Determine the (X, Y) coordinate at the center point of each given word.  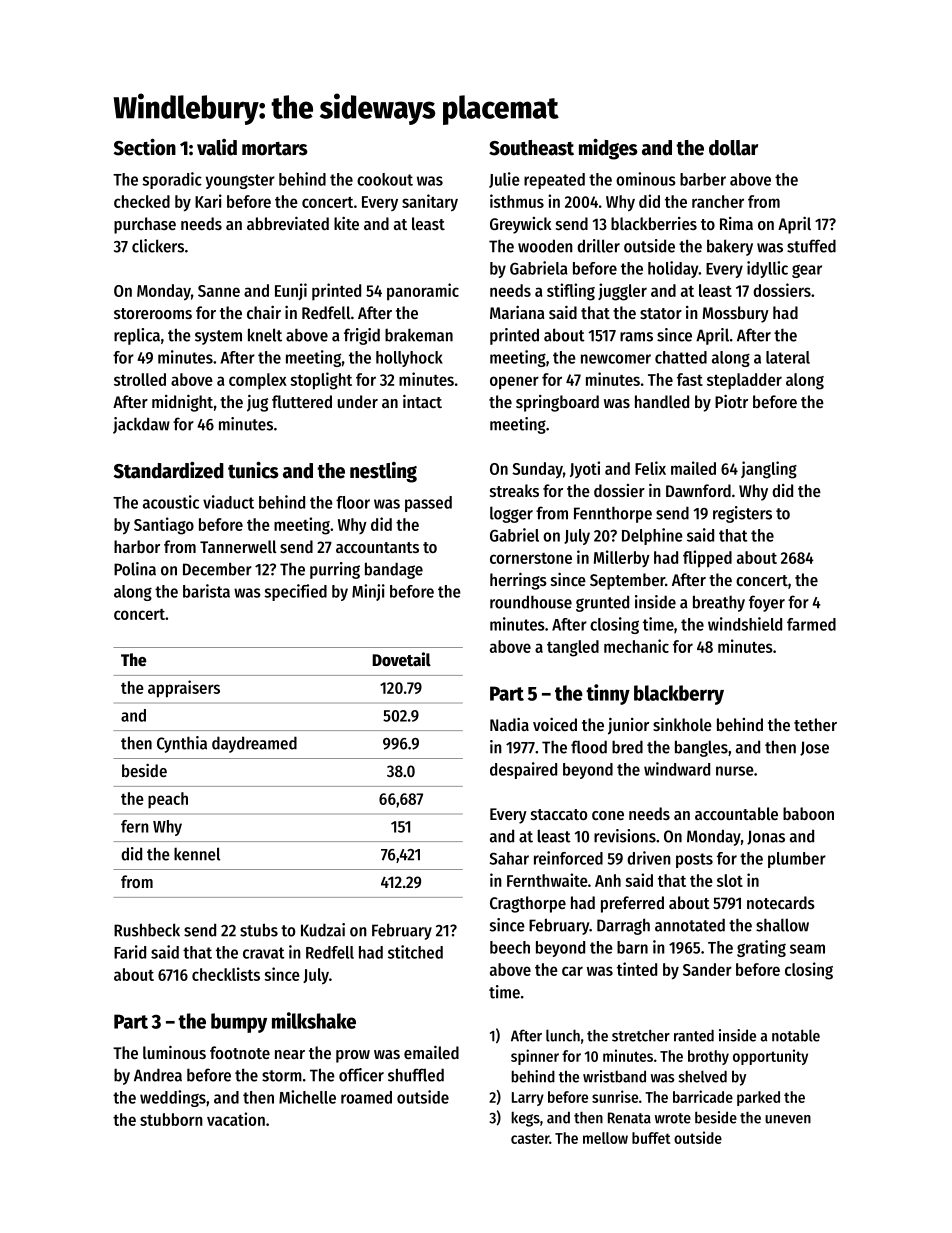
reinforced (568, 858)
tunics (253, 470)
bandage (394, 570)
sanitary (430, 203)
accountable (736, 813)
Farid (130, 952)
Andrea (158, 1075)
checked (142, 201)
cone (608, 815)
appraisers (184, 689)
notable (796, 1035)
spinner (535, 1057)
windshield (745, 624)
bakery (730, 247)
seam (807, 949)
